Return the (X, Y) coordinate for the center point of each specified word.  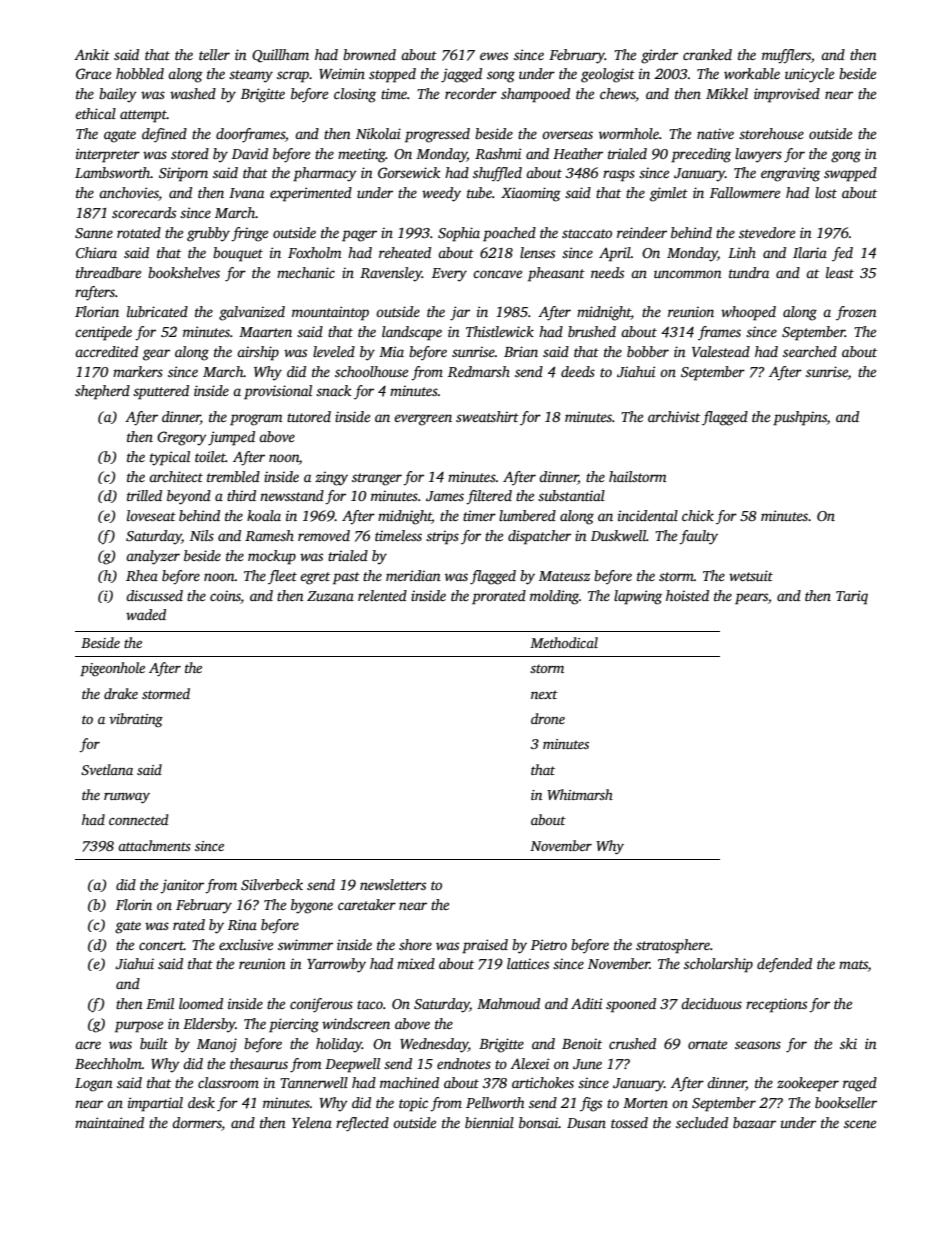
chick (698, 515)
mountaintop (330, 313)
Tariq (852, 597)
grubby (208, 234)
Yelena (312, 1122)
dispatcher (539, 537)
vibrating (136, 720)
